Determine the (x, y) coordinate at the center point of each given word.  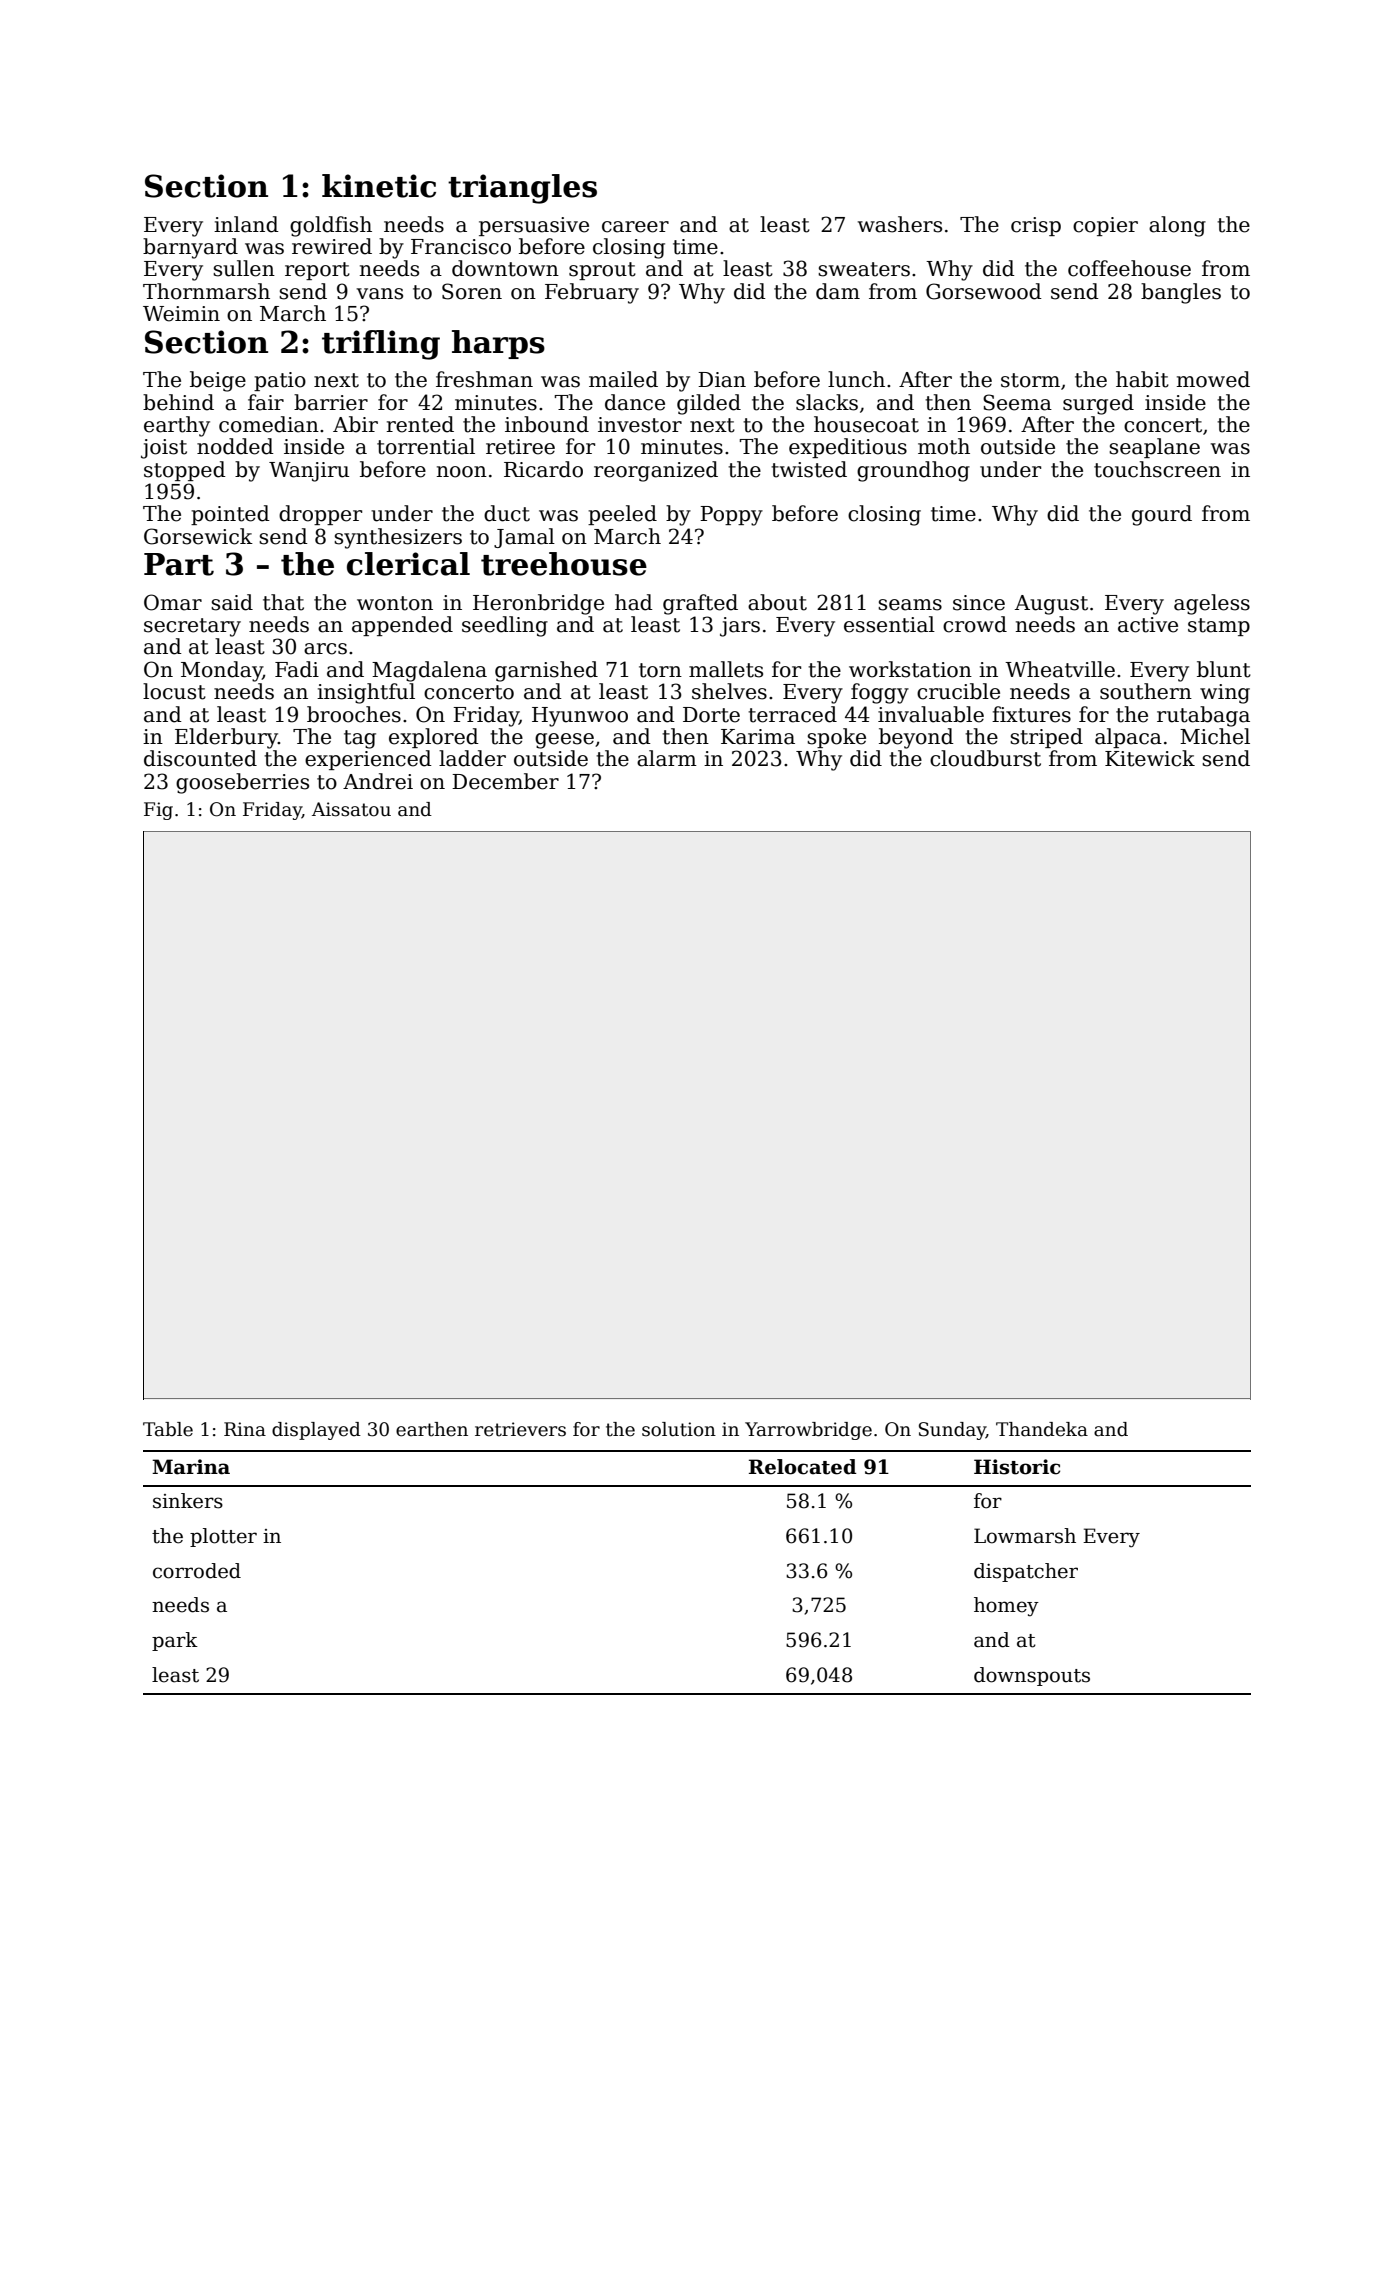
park (175, 1641)
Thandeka (1042, 1429)
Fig (158, 811)
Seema (1017, 402)
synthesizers (398, 538)
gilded (709, 404)
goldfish (331, 226)
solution (679, 1429)
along (1177, 226)
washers (900, 224)
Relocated (803, 1467)
